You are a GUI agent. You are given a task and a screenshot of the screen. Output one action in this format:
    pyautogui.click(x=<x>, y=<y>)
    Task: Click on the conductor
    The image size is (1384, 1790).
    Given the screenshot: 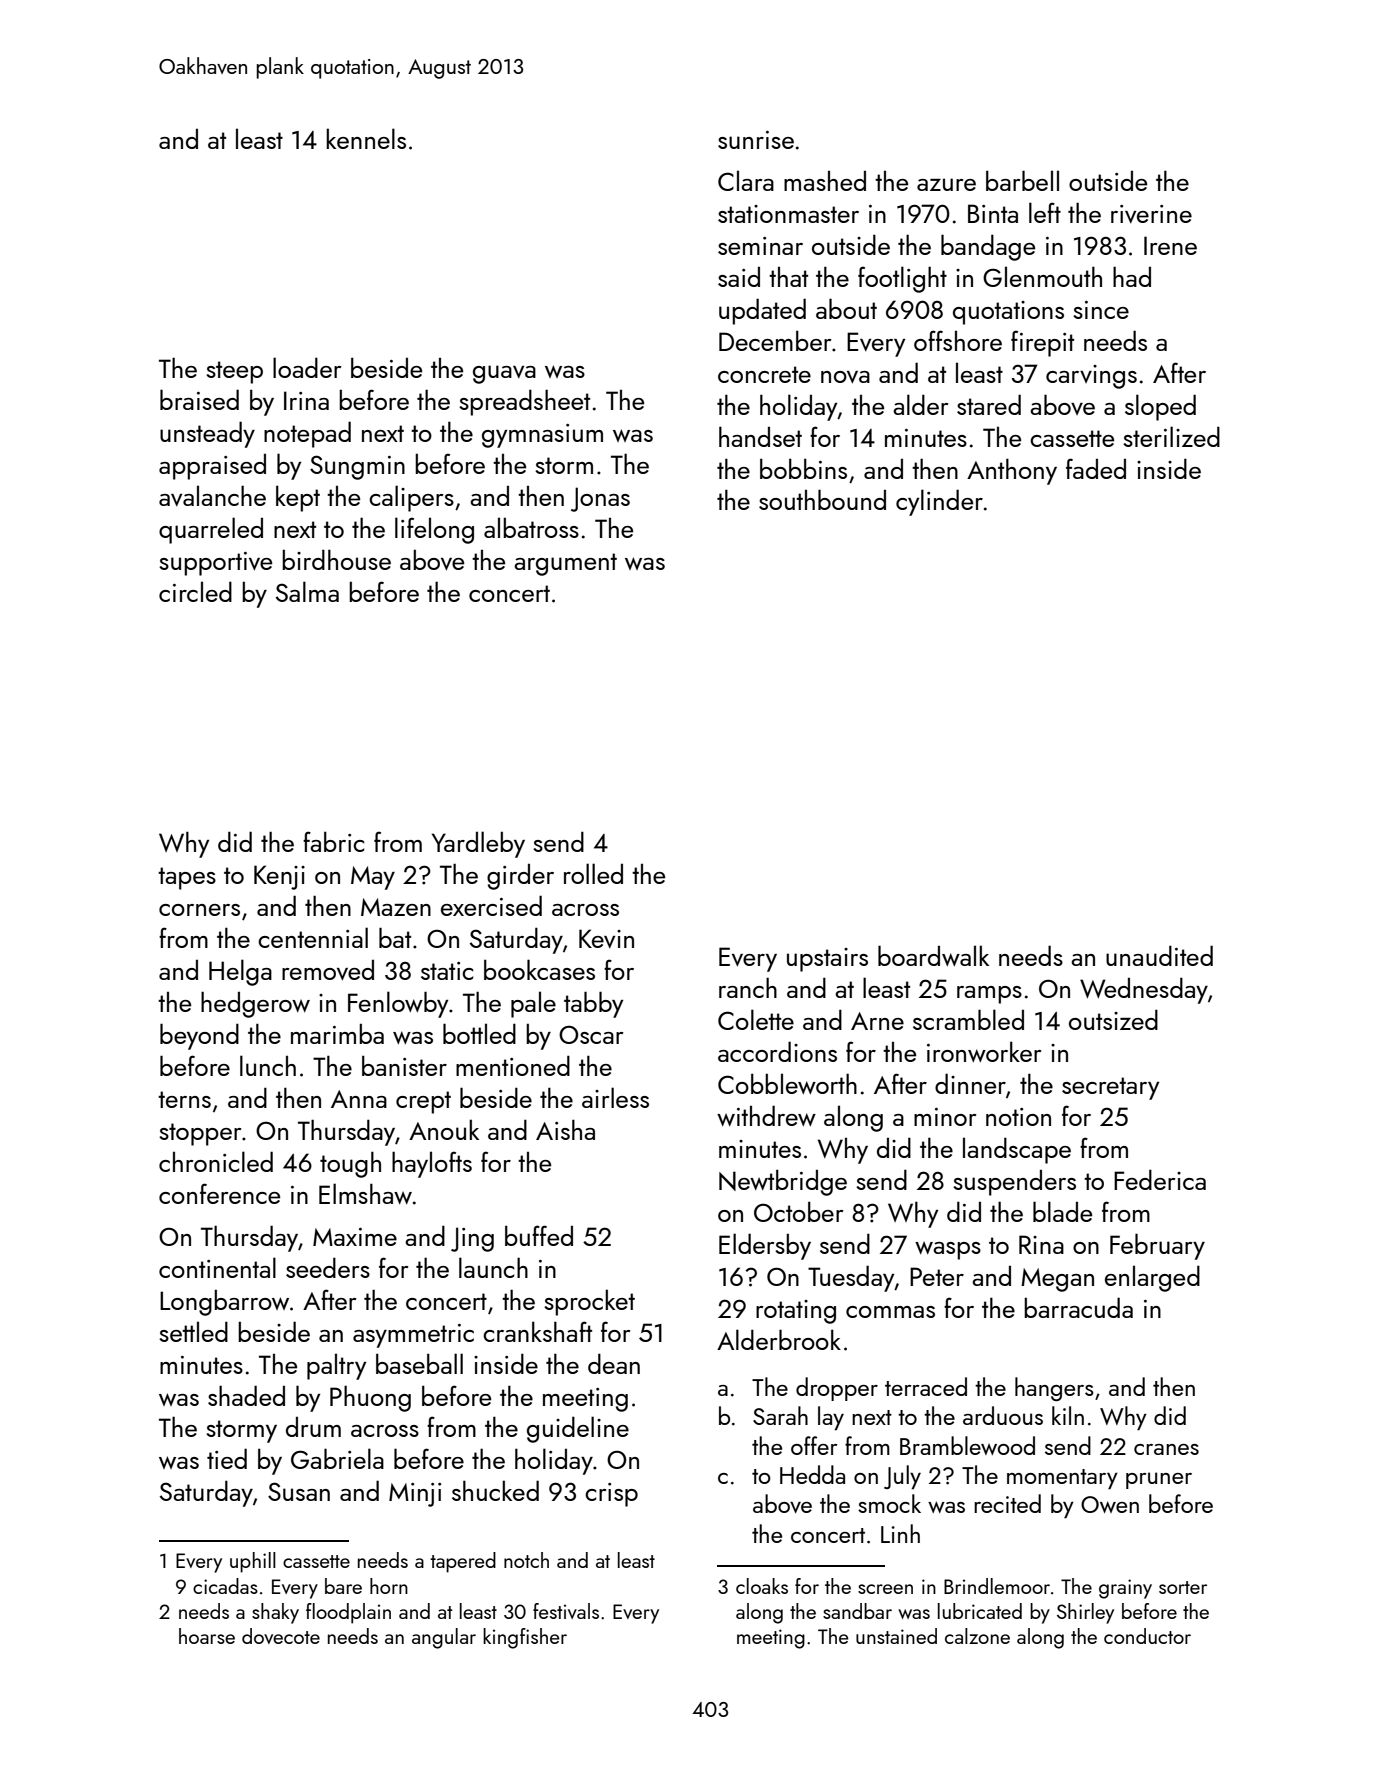 What is the action you would take?
    pyautogui.click(x=1147, y=1636)
